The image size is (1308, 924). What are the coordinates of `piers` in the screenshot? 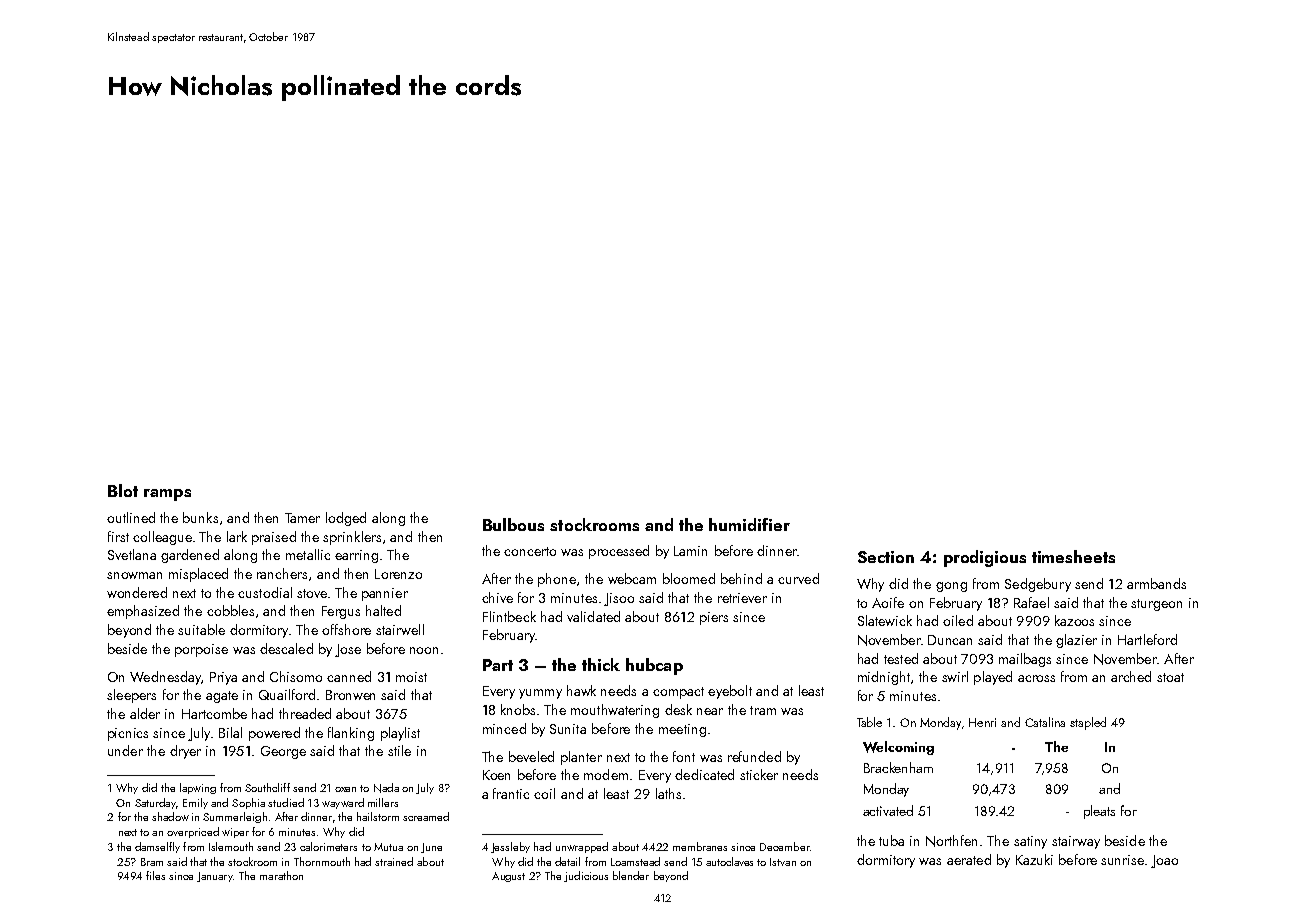 It's located at (714, 618).
